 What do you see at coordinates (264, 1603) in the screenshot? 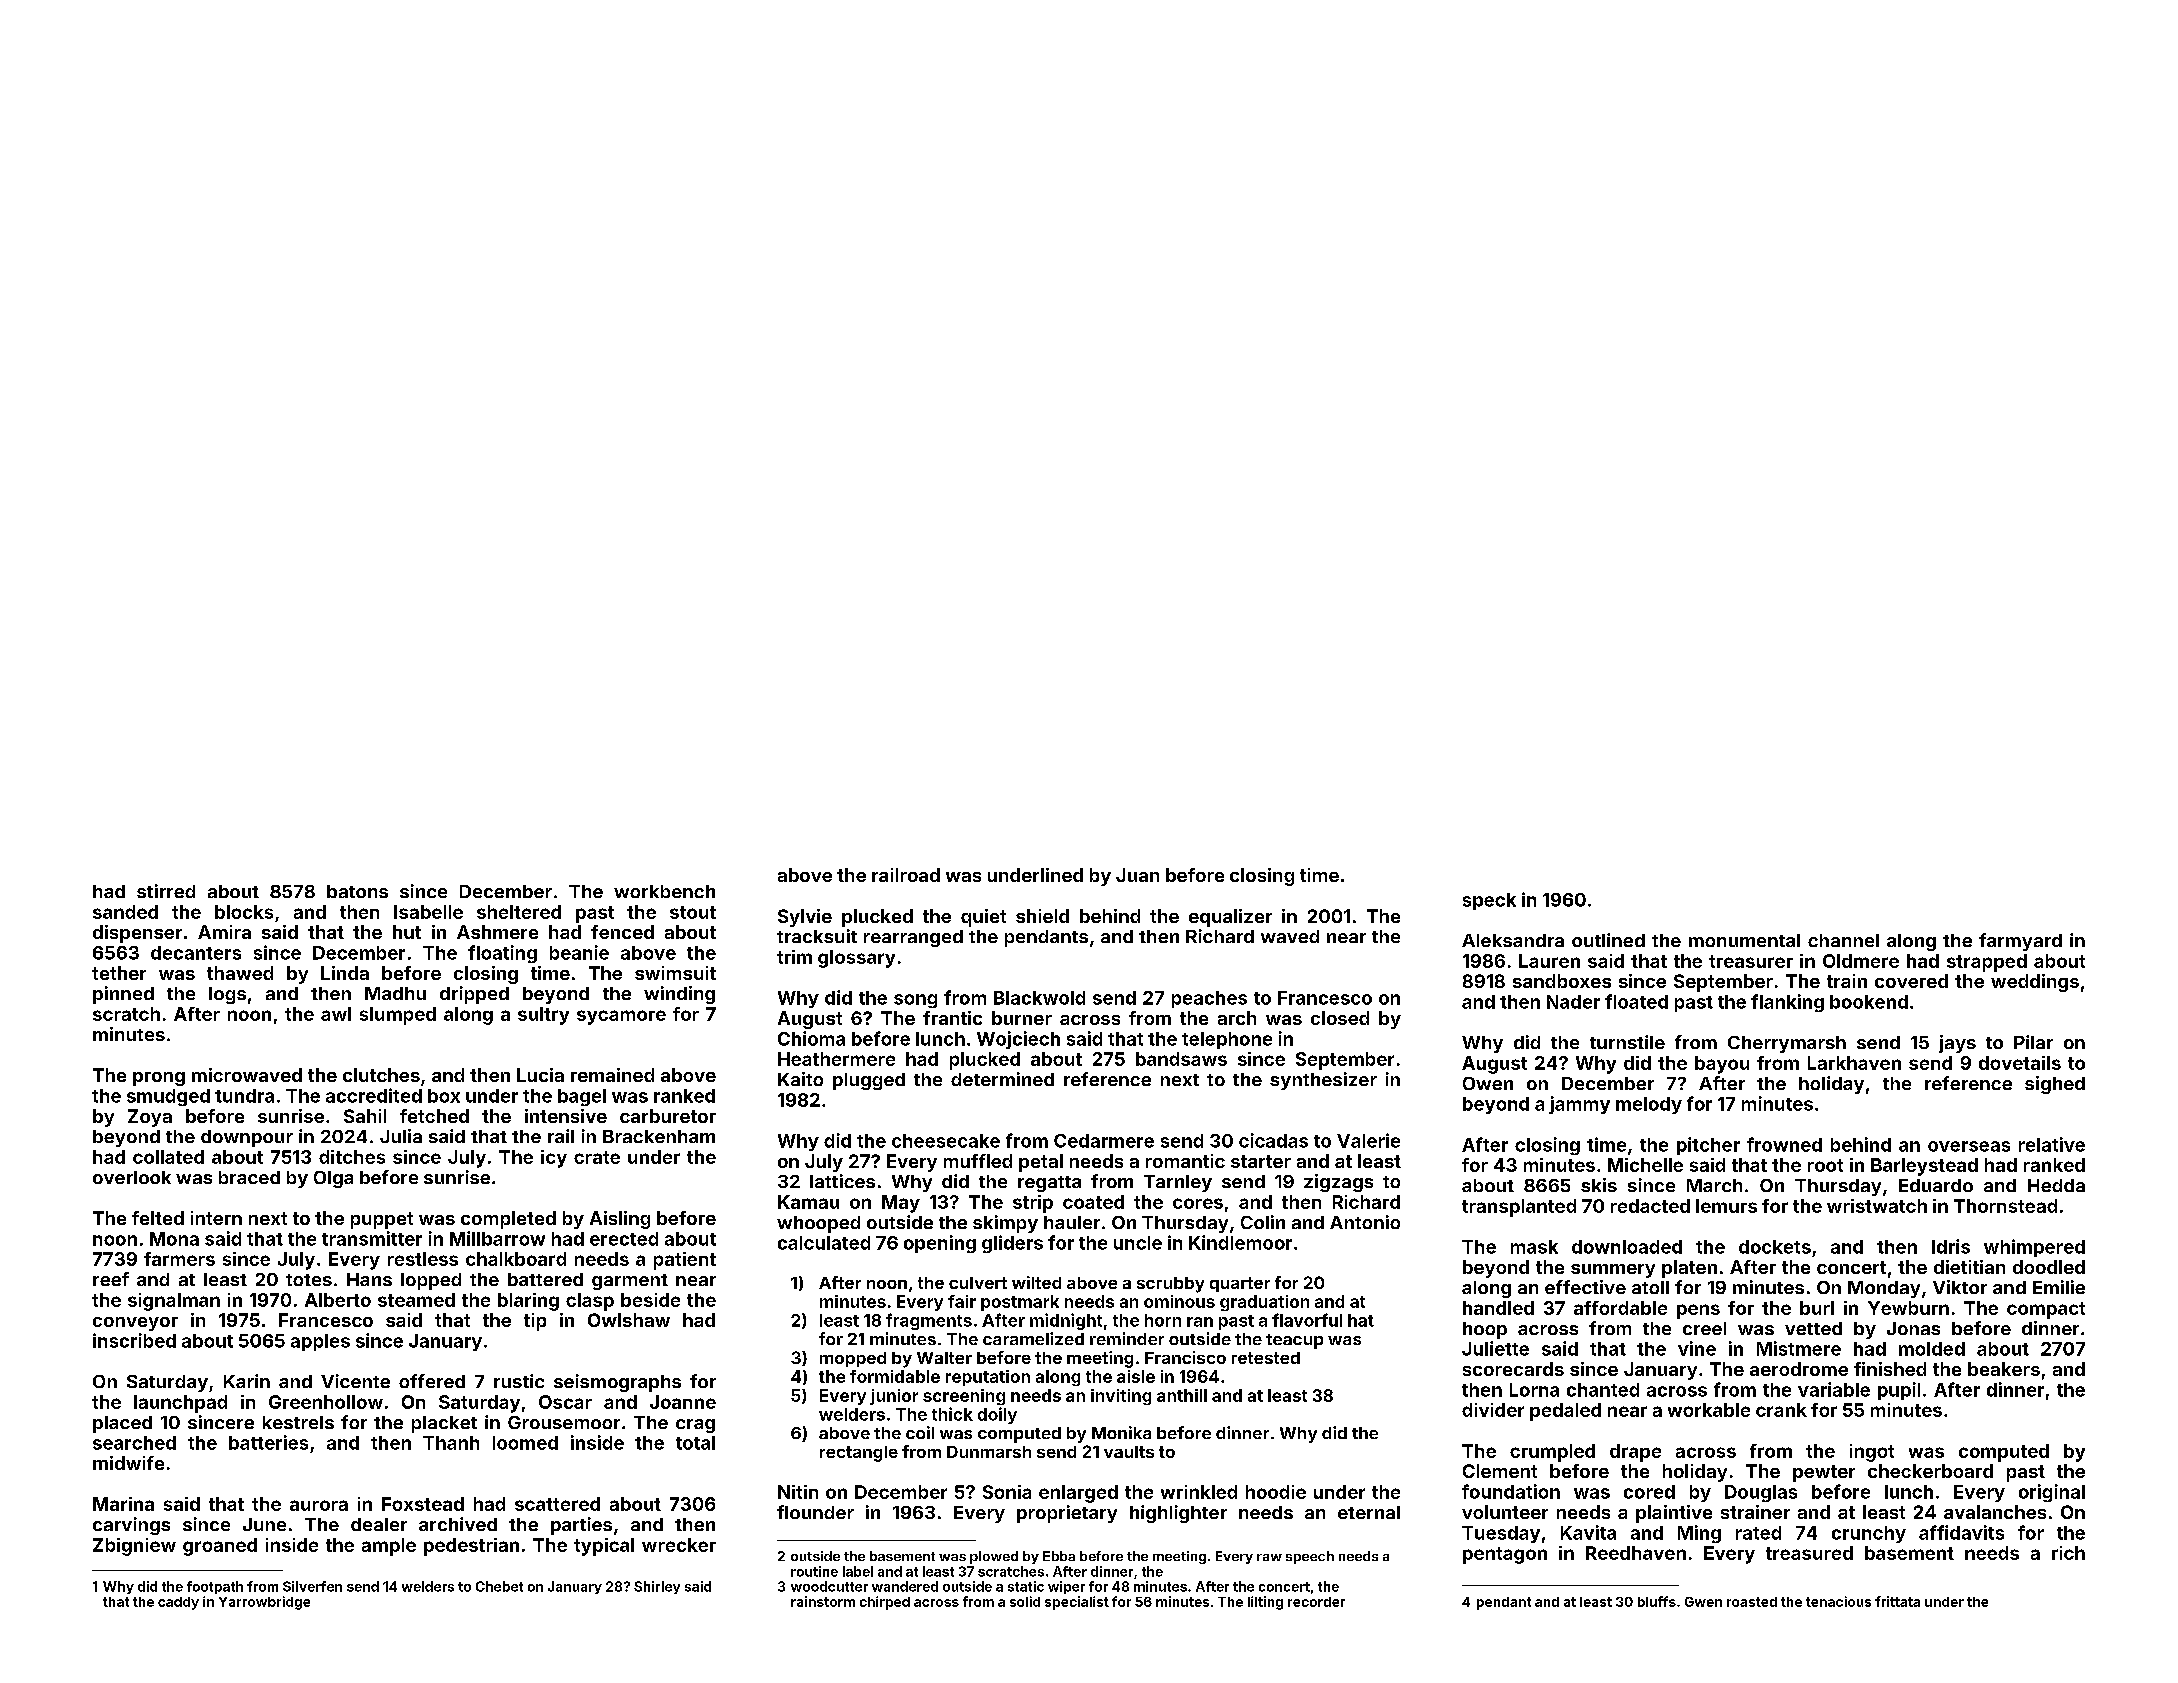
I see `Yarrowbridge` at bounding box center [264, 1603].
